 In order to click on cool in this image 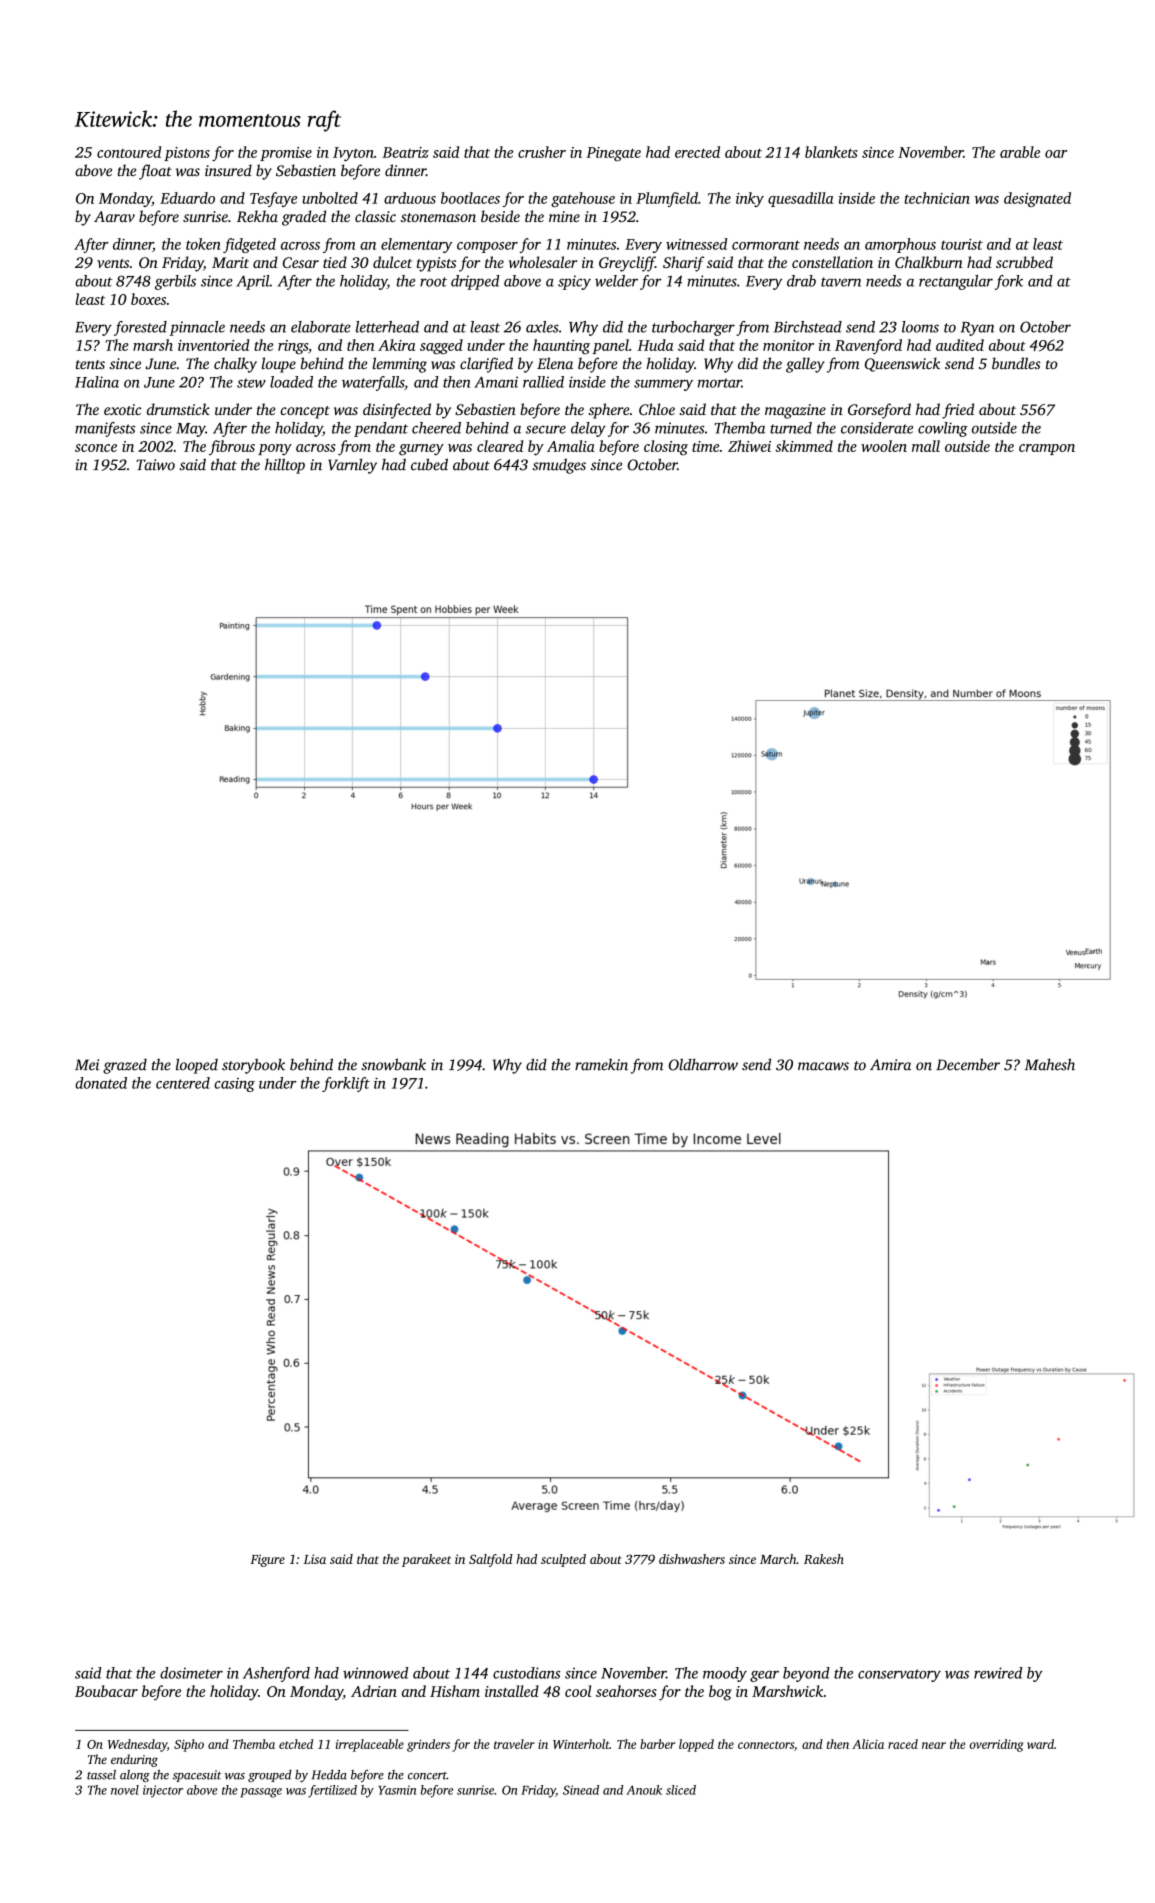, I will do `click(578, 1691)`.
